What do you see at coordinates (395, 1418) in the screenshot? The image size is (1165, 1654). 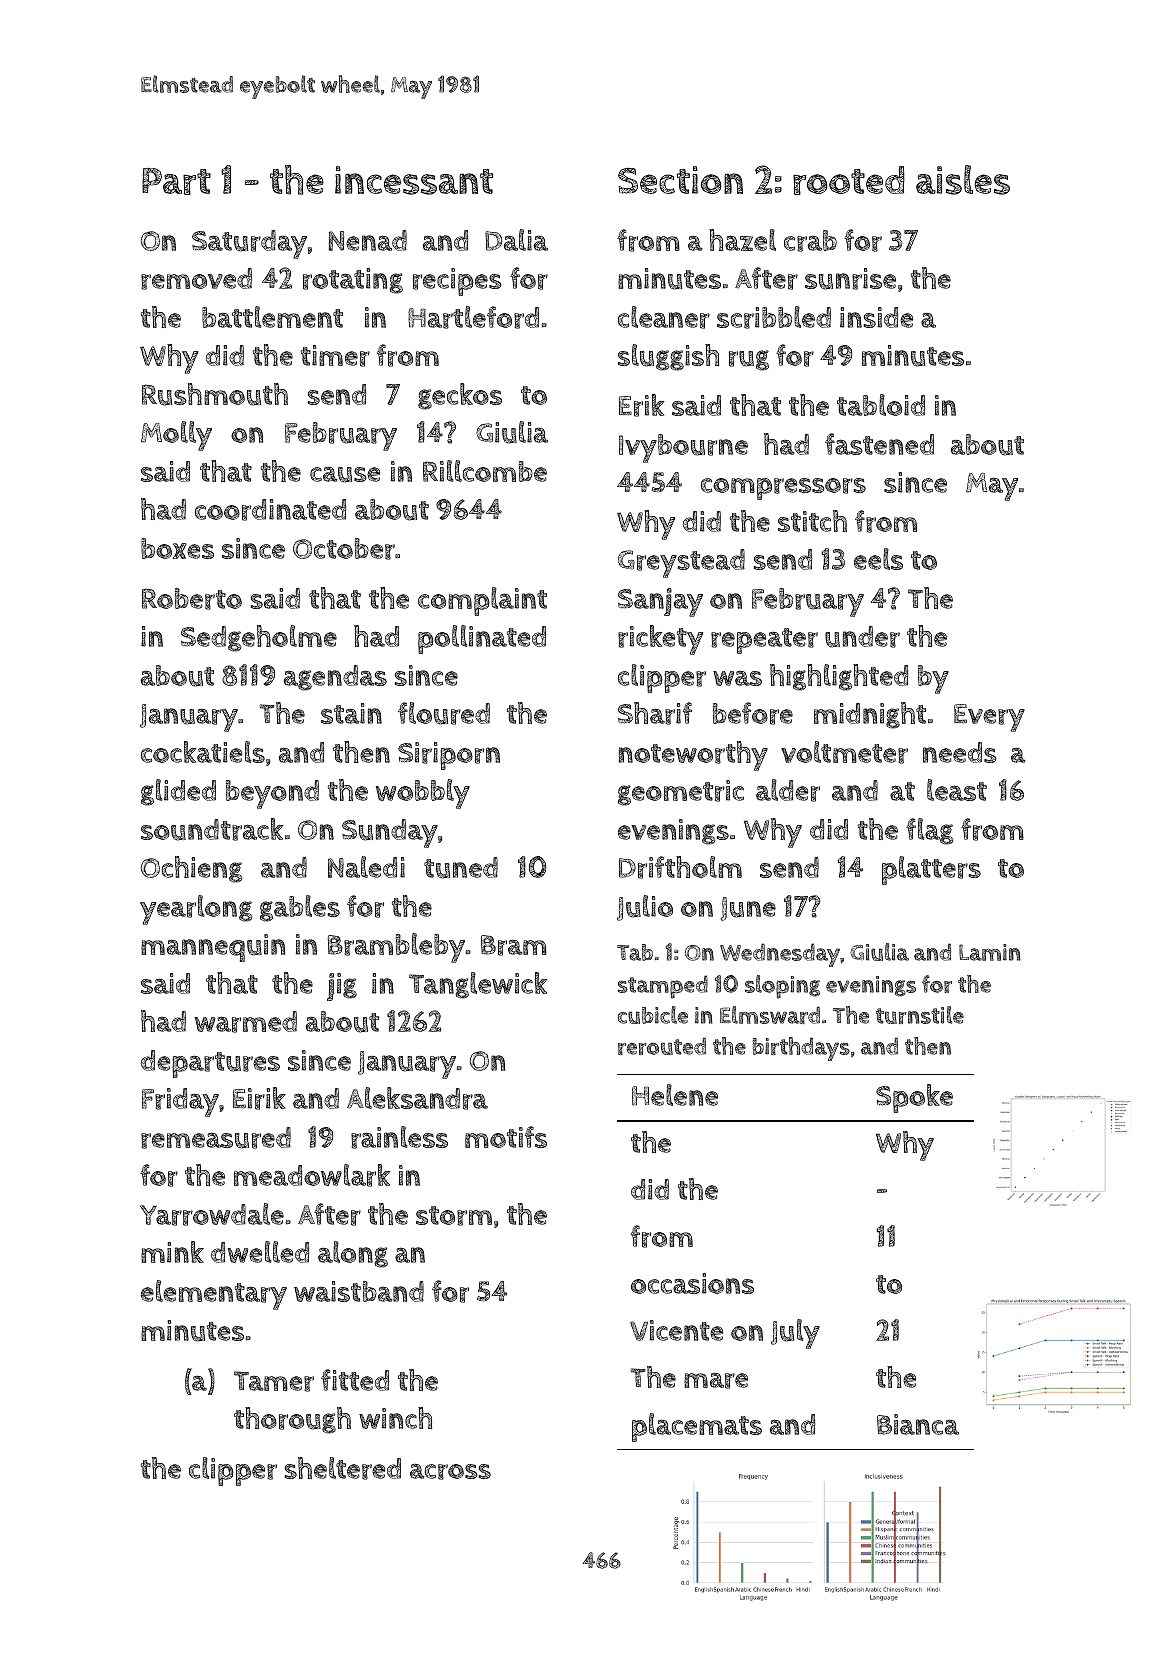 I see `winch` at bounding box center [395, 1418].
